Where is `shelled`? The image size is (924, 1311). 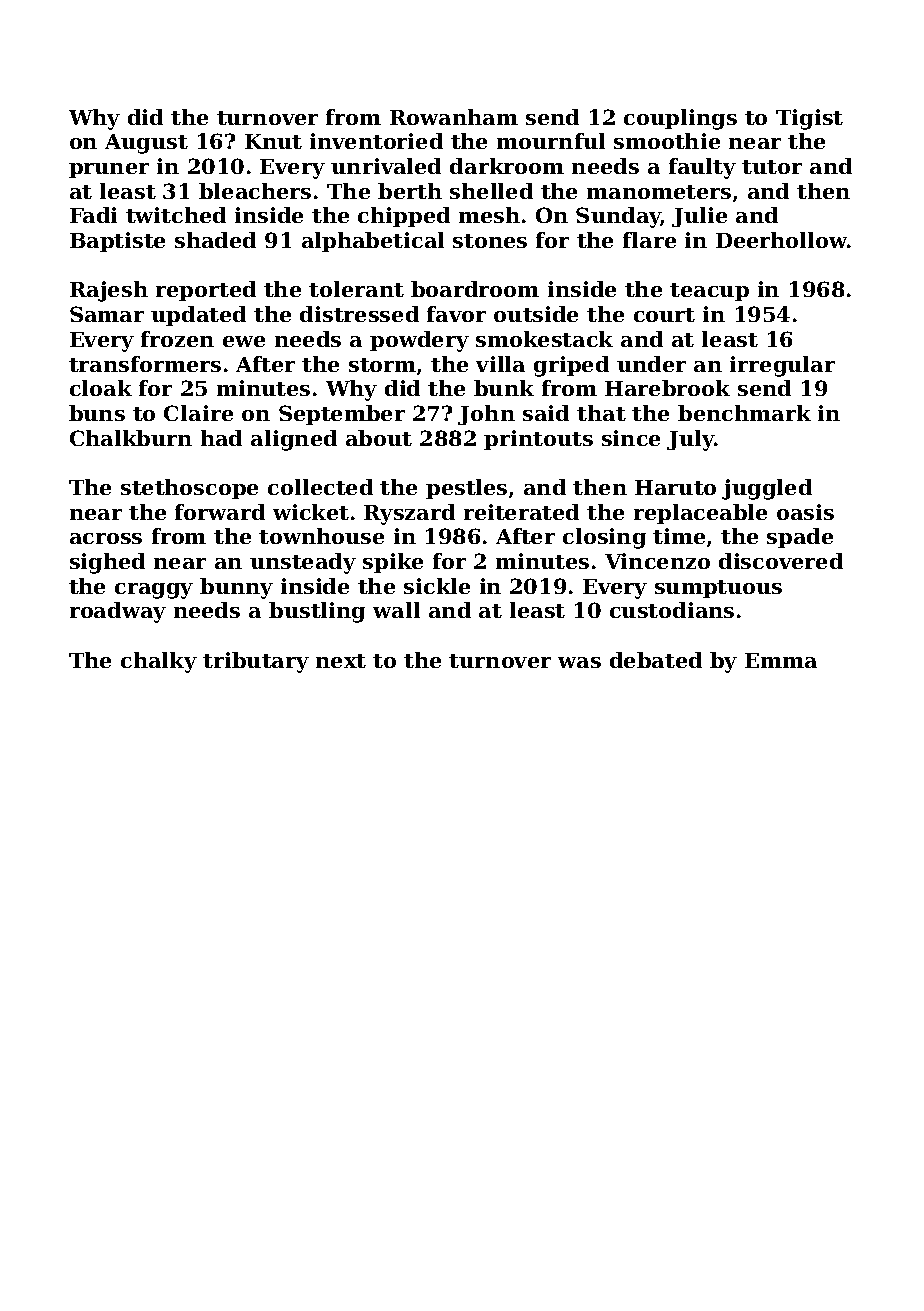
shelled is located at coordinates (491, 191).
